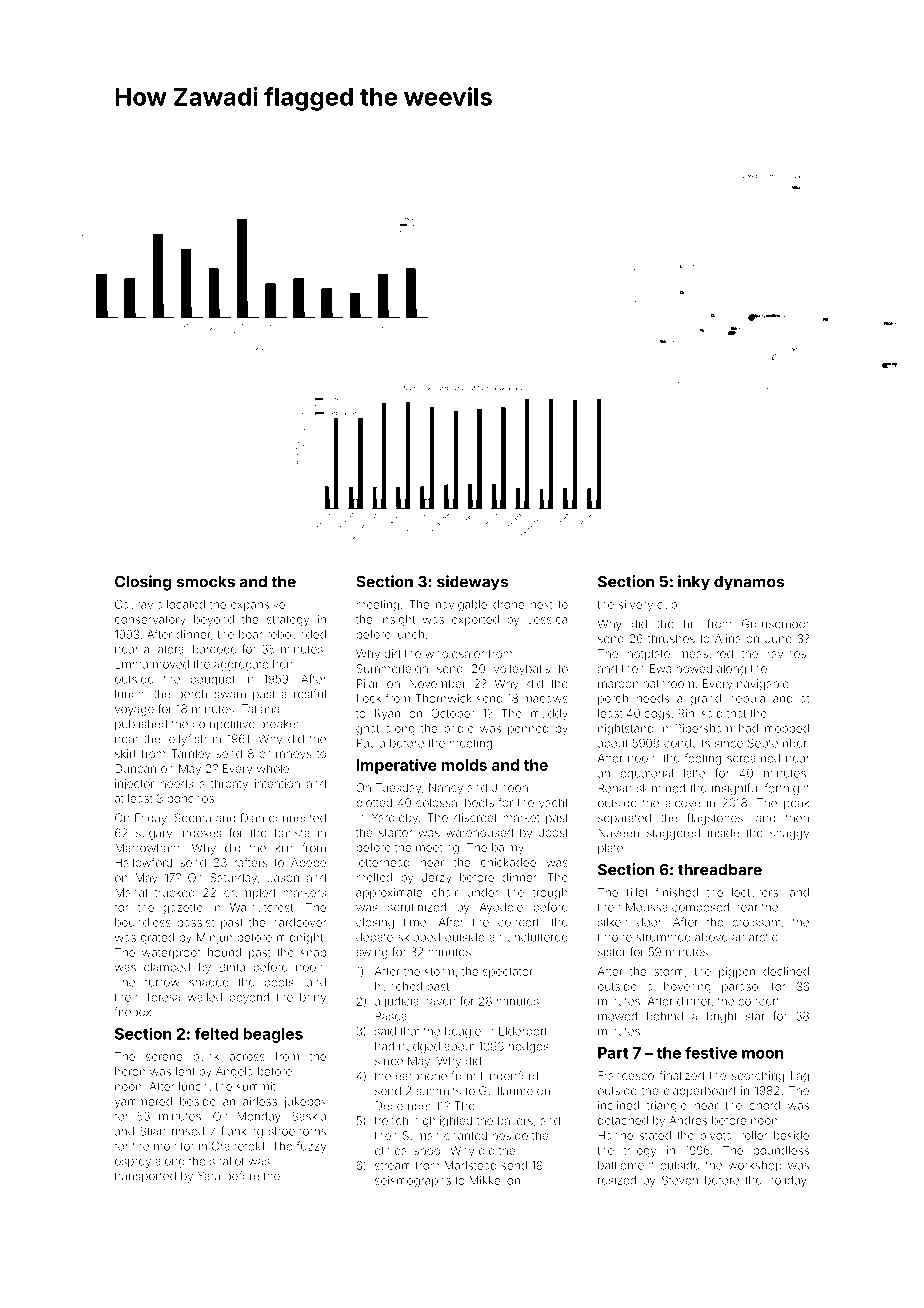  What do you see at coordinates (260, 709) in the screenshot?
I see `Tatiana` at bounding box center [260, 709].
